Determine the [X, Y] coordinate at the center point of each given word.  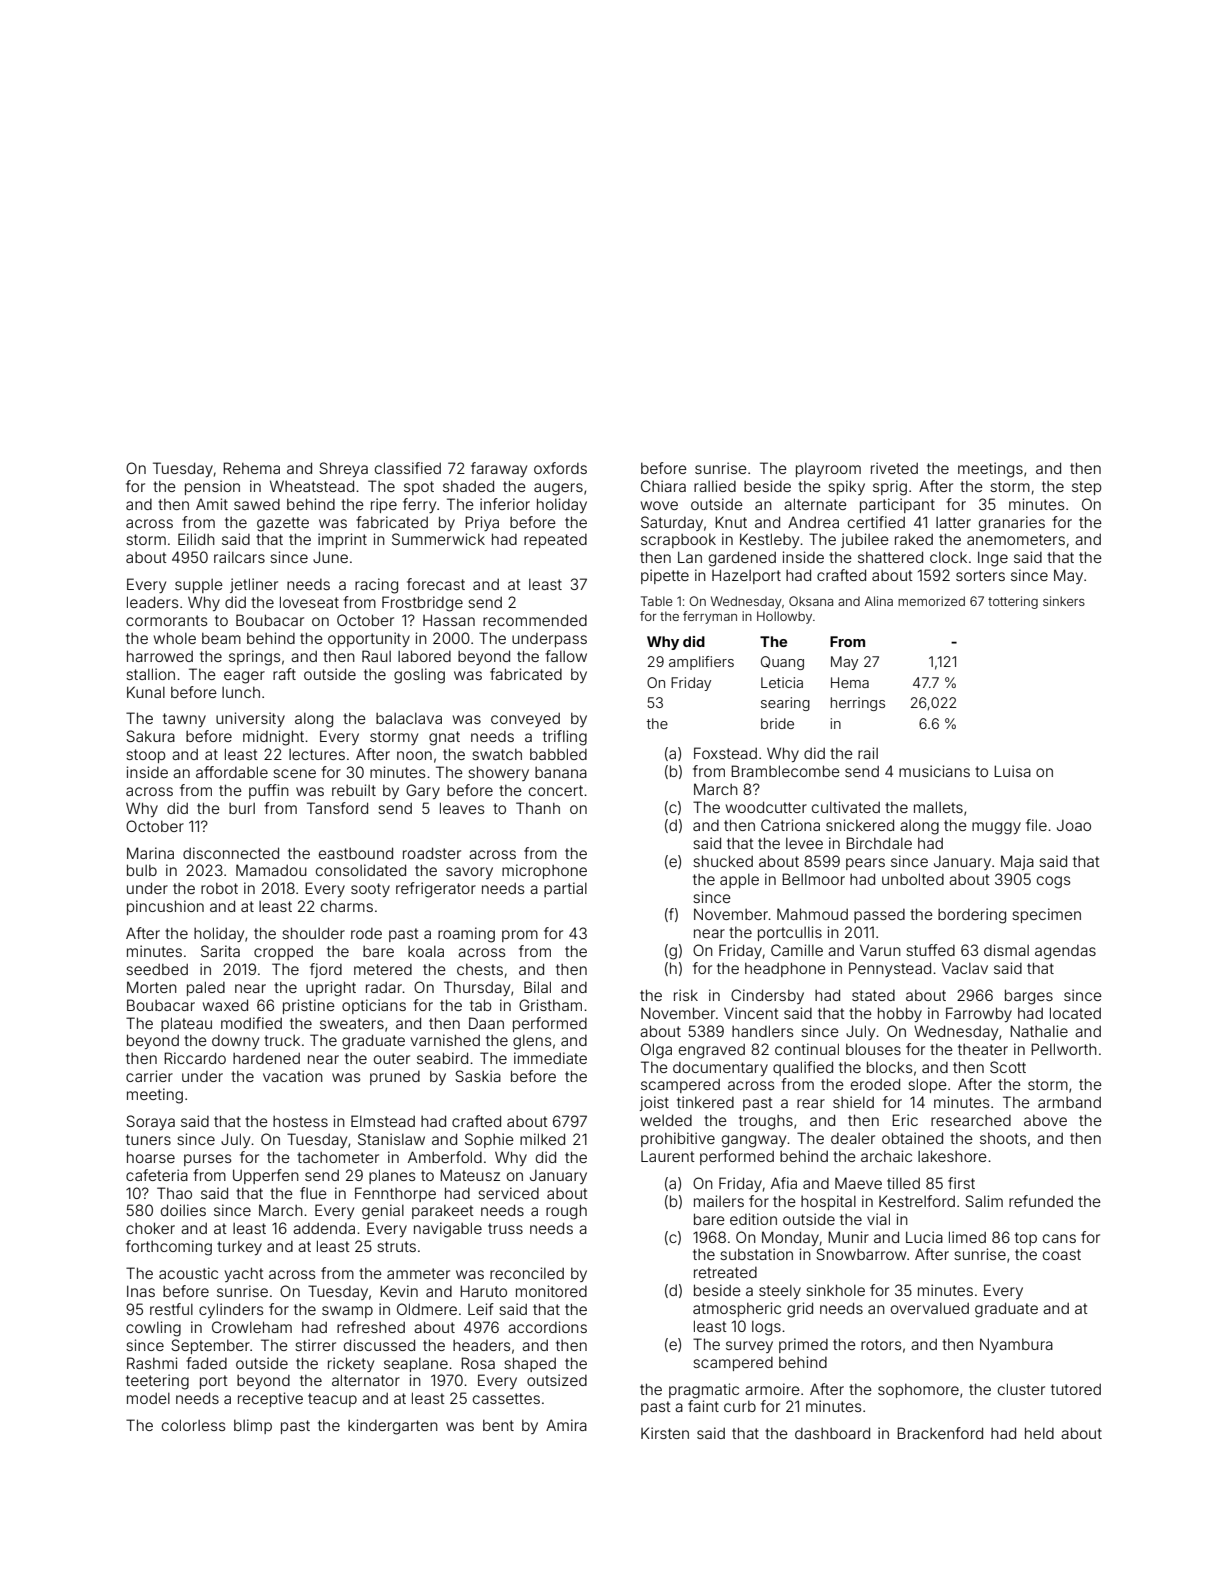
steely [780, 1292]
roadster [432, 853]
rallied [715, 486]
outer [392, 1058]
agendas [1065, 952]
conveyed [525, 720]
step [1087, 488]
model [148, 1398]
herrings [858, 704]
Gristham [550, 1005]
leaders [152, 602]
